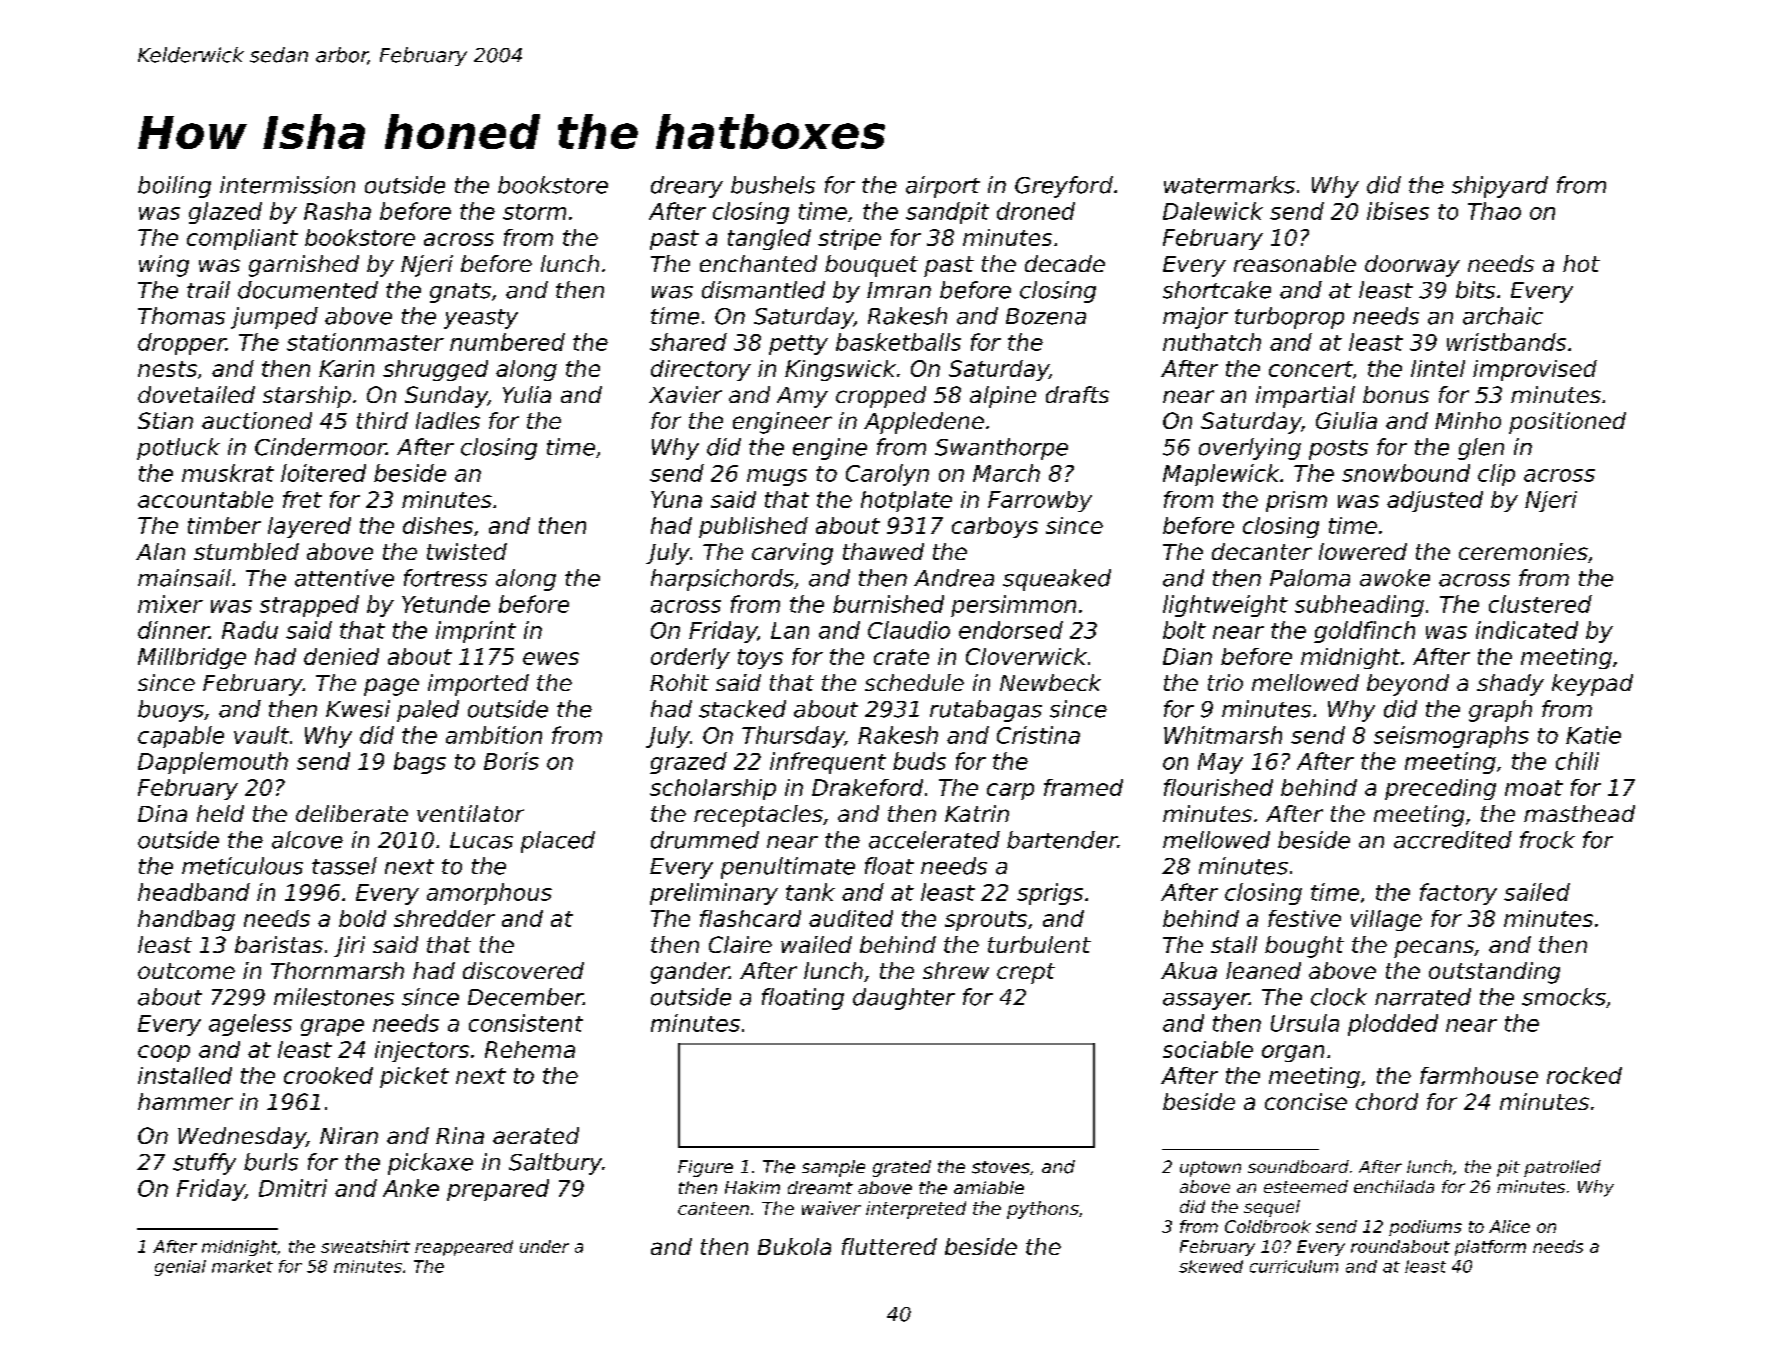 The height and width of the screenshot is (1370, 1773). I want to click on numbered, so click(507, 342).
